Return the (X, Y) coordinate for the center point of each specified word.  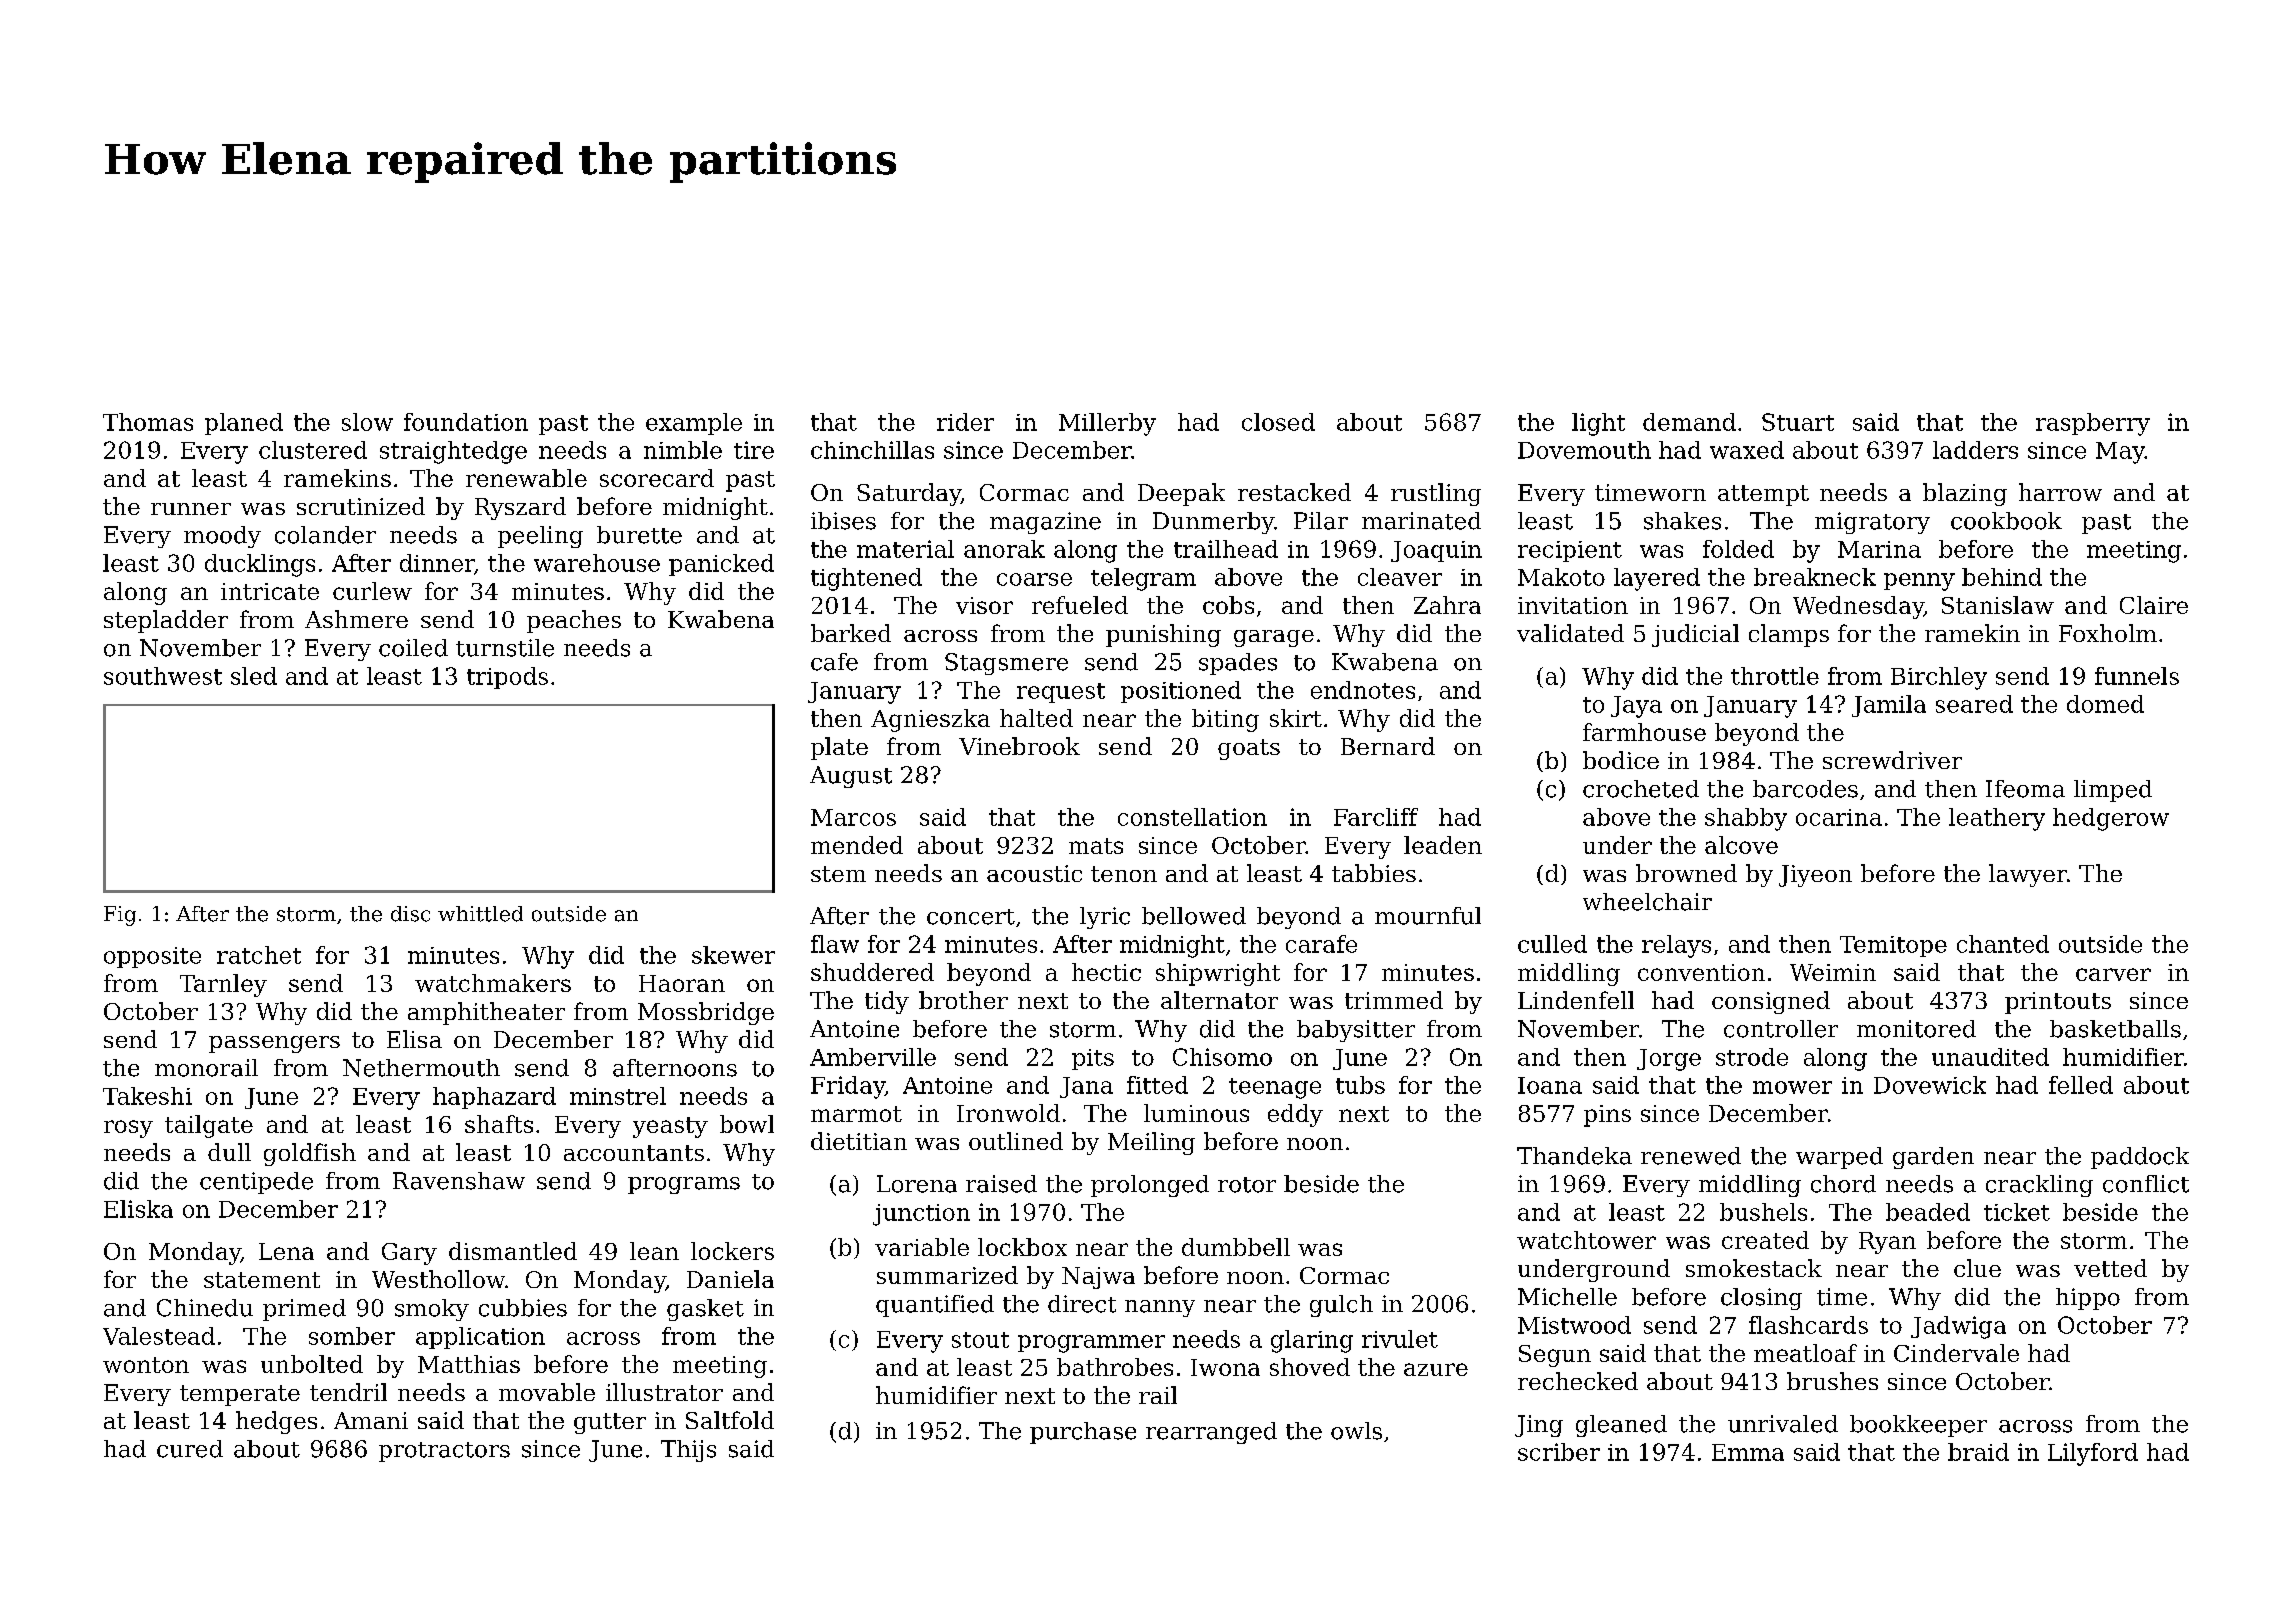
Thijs (688, 1451)
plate (839, 748)
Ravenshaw (459, 1181)
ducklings (260, 565)
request (1061, 693)
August (851, 777)
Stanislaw (1998, 605)
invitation (1573, 605)
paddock (2140, 1158)
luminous (1196, 1113)
